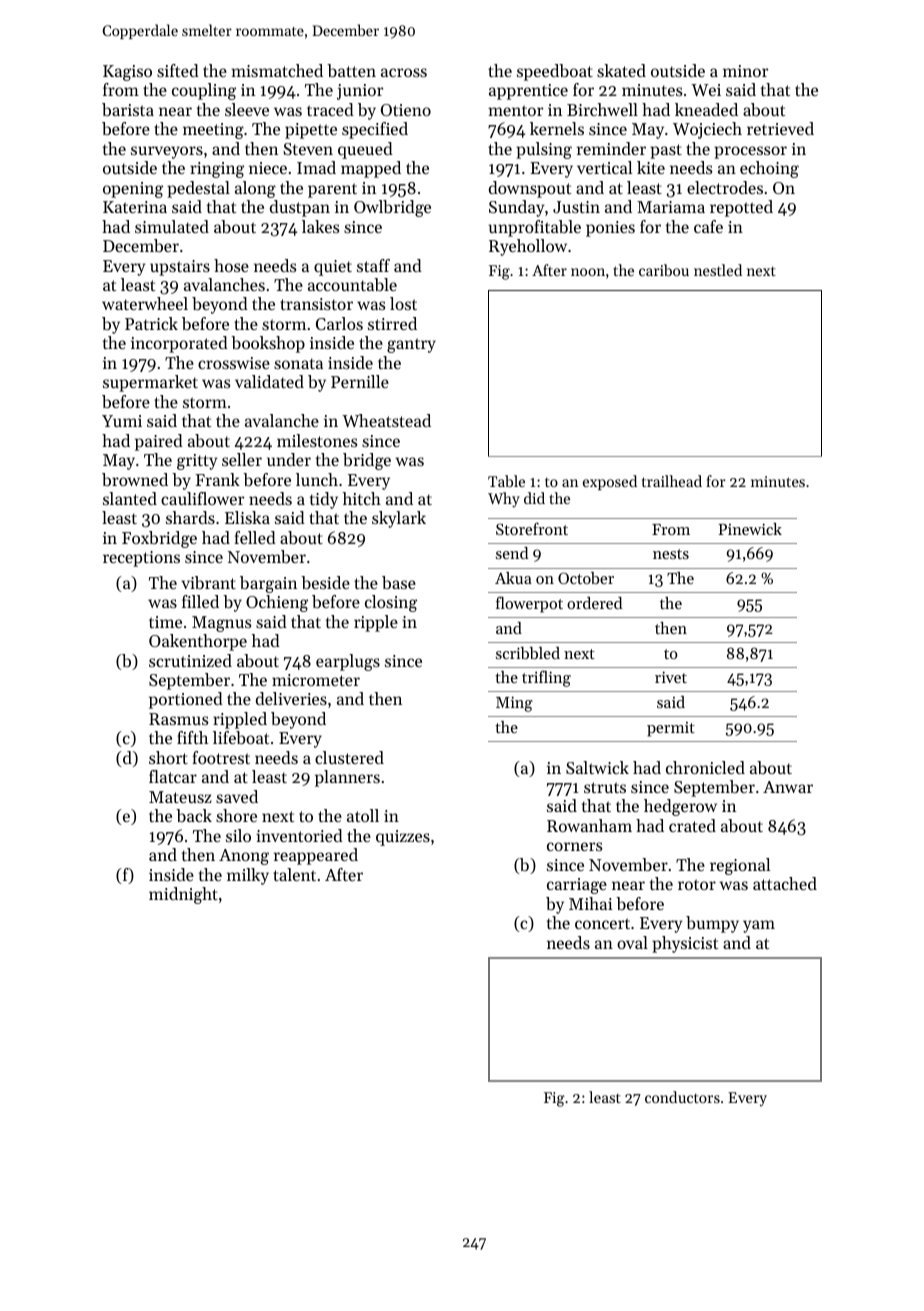 This screenshot has width=924, height=1311. Describe the element at coordinates (692, 825) in the screenshot. I see `crated` at that location.
